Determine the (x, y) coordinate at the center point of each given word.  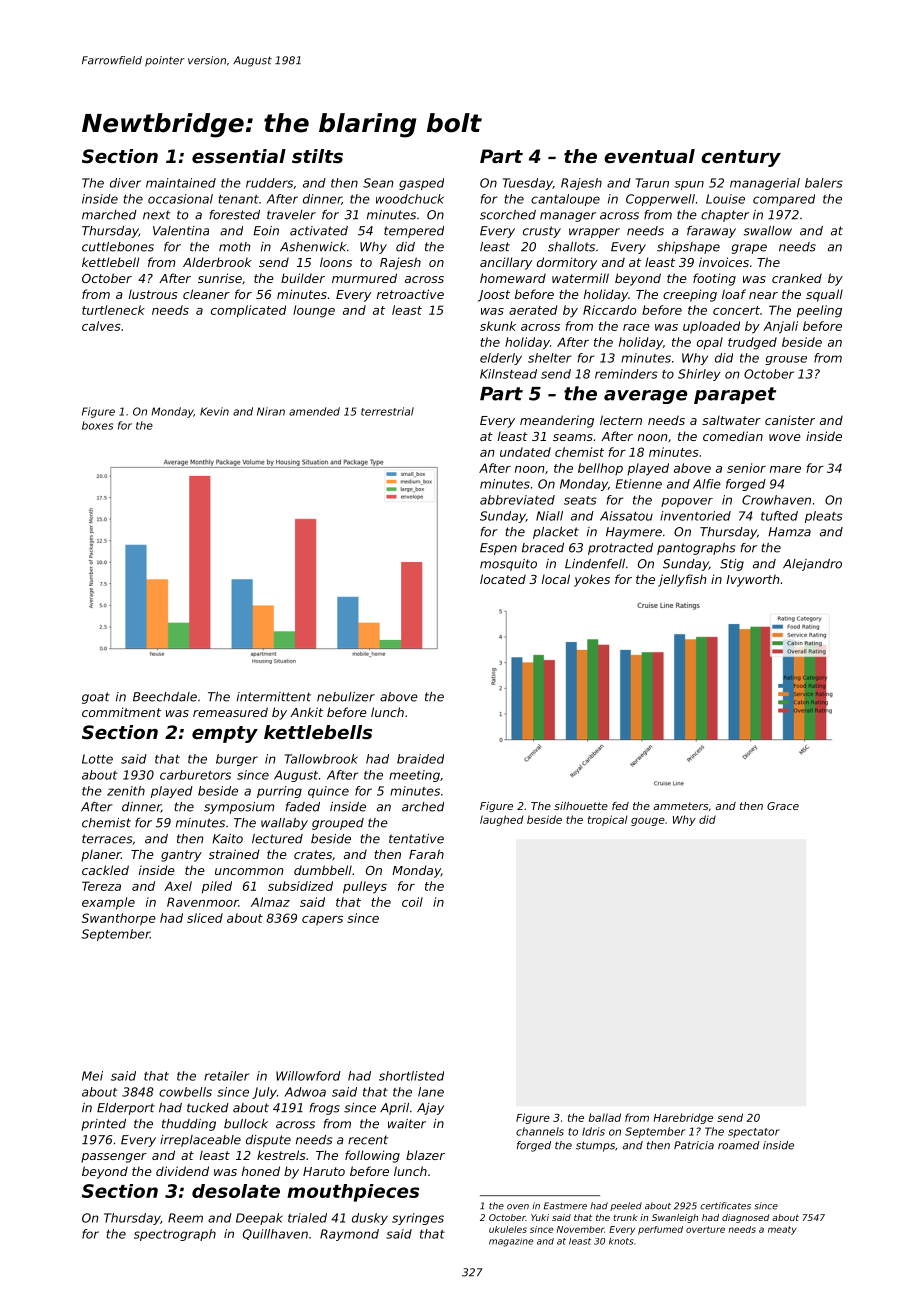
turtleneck (113, 310)
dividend (182, 1171)
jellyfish (682, 580)
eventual (649, 156)
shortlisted (411, 1076)
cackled (105, 870)
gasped (421, 184)
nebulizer (346, 697)
